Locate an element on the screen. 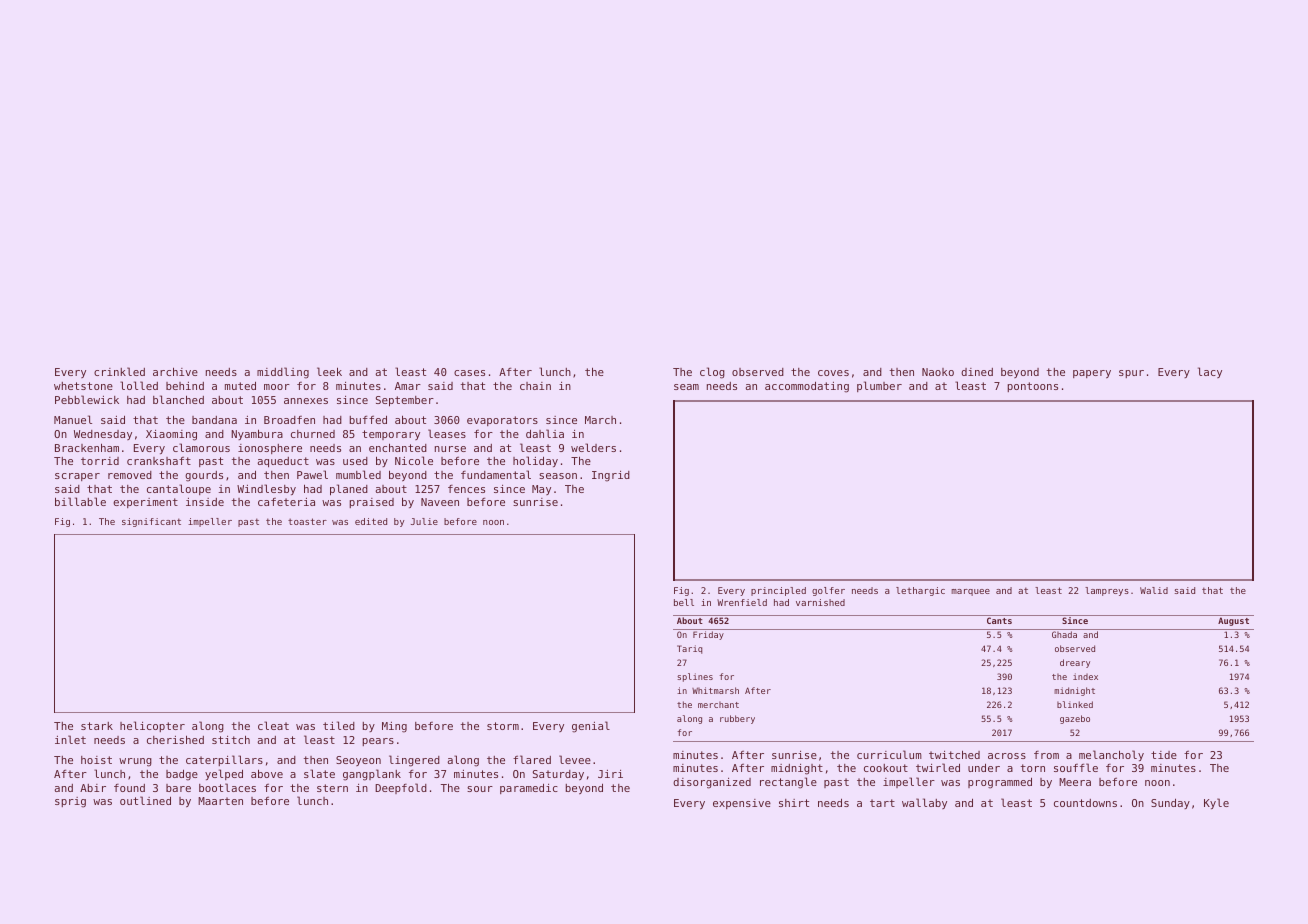 Image resolution: width=1308 pixels, height=924 pixels. lacy is located at coordinates (1210, 372).
